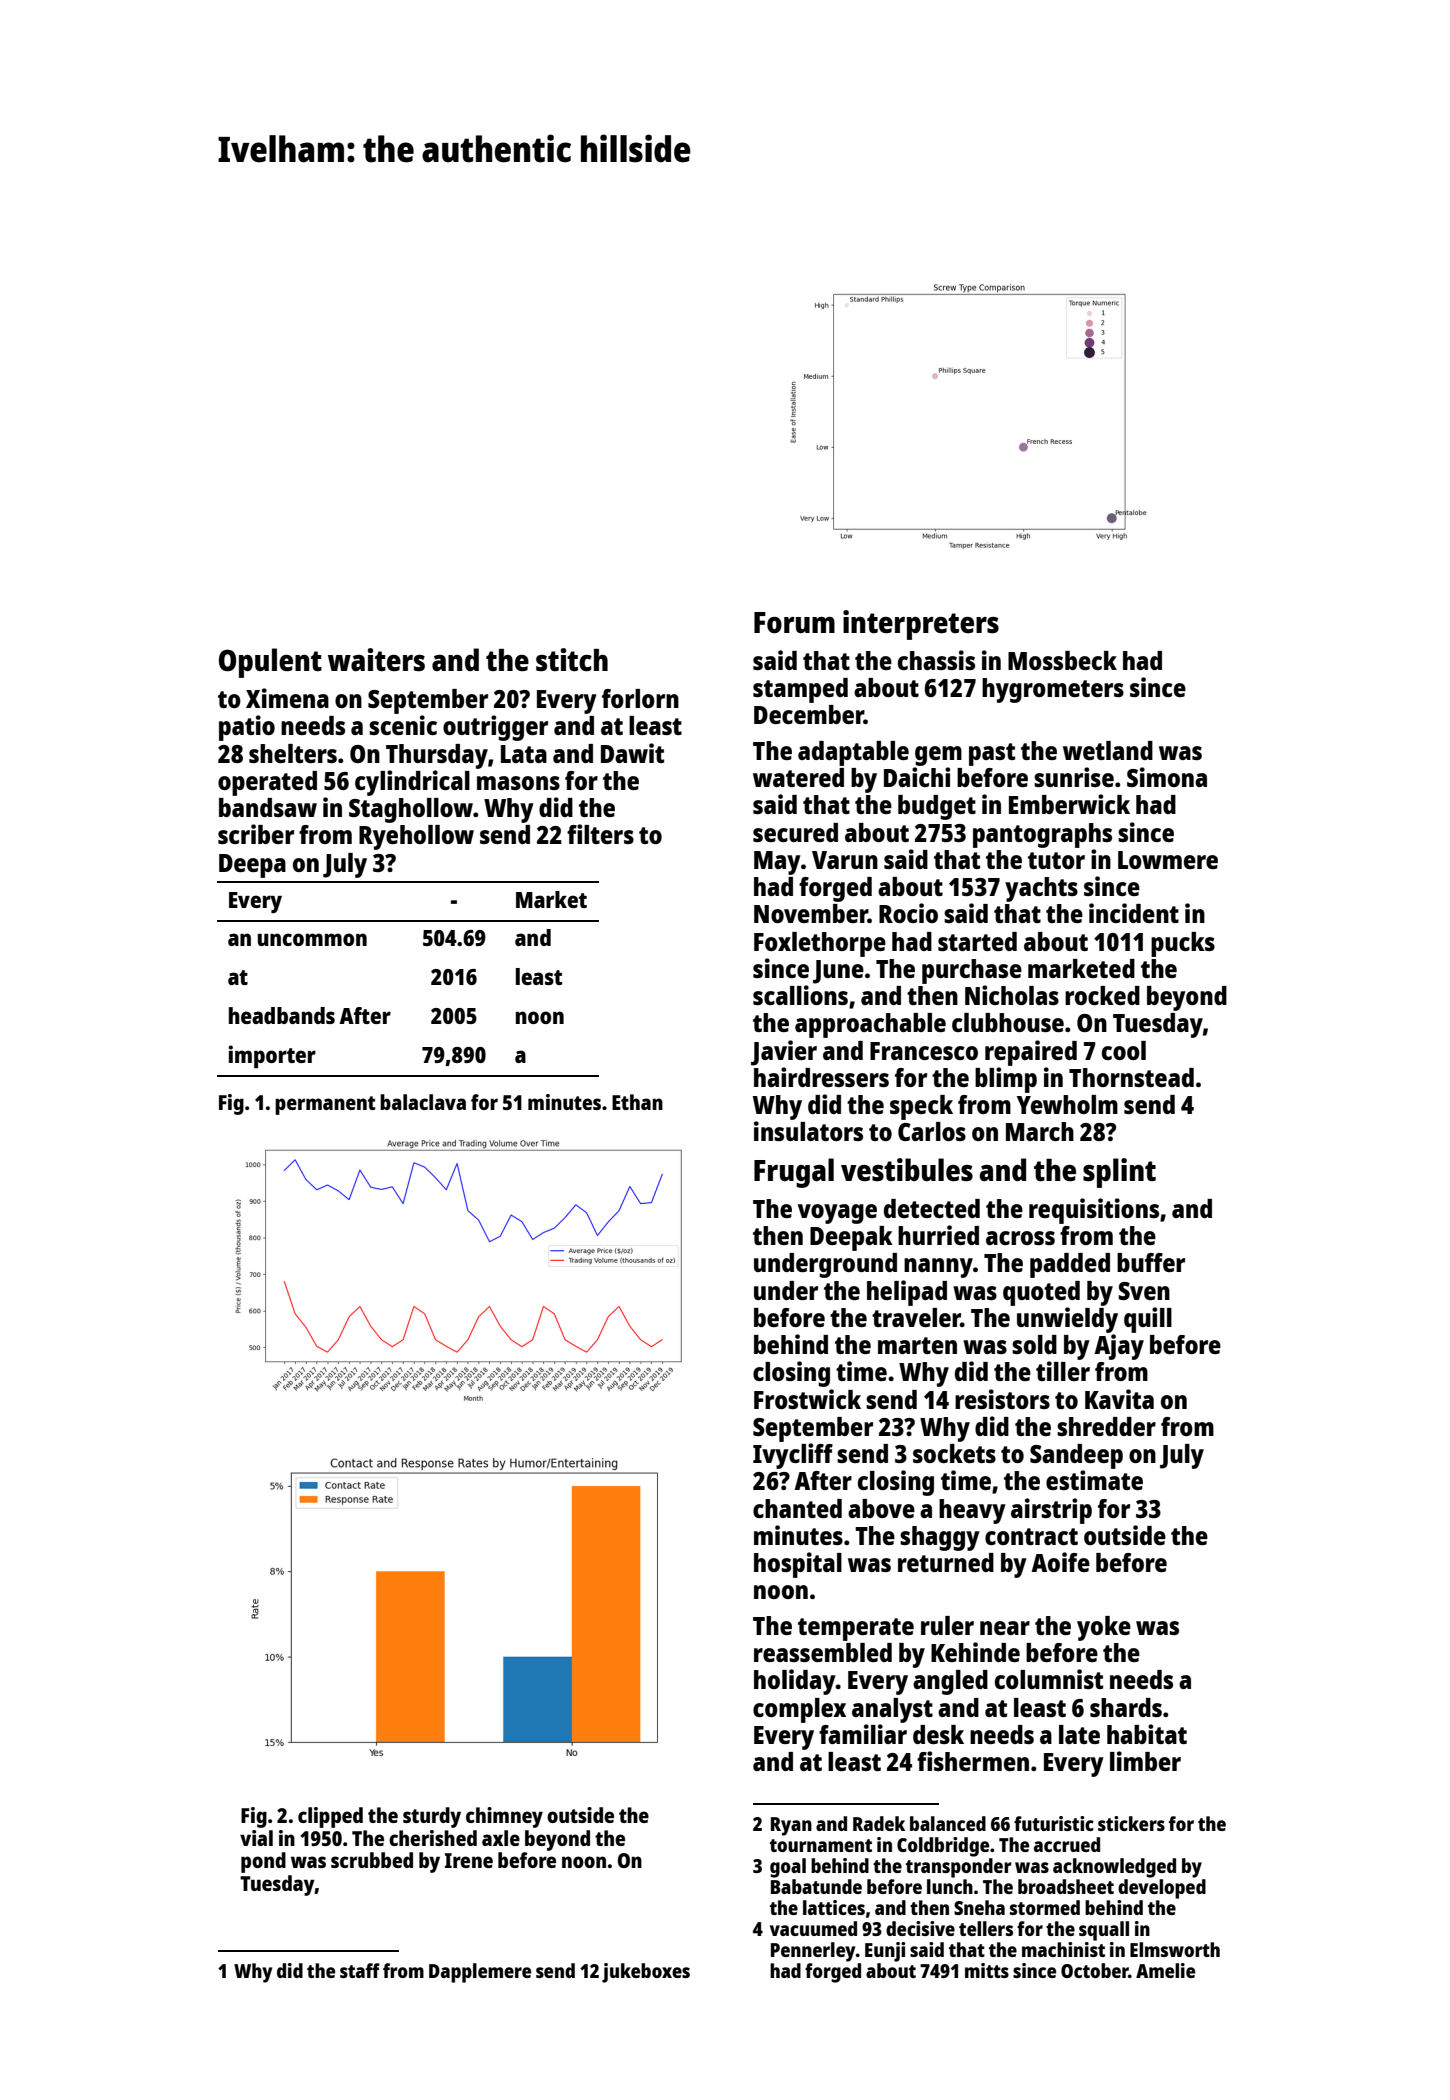 Image resolution: width=1450 pixels, height=2100 pixels. I want to click on staff, so click(360, 1970).
